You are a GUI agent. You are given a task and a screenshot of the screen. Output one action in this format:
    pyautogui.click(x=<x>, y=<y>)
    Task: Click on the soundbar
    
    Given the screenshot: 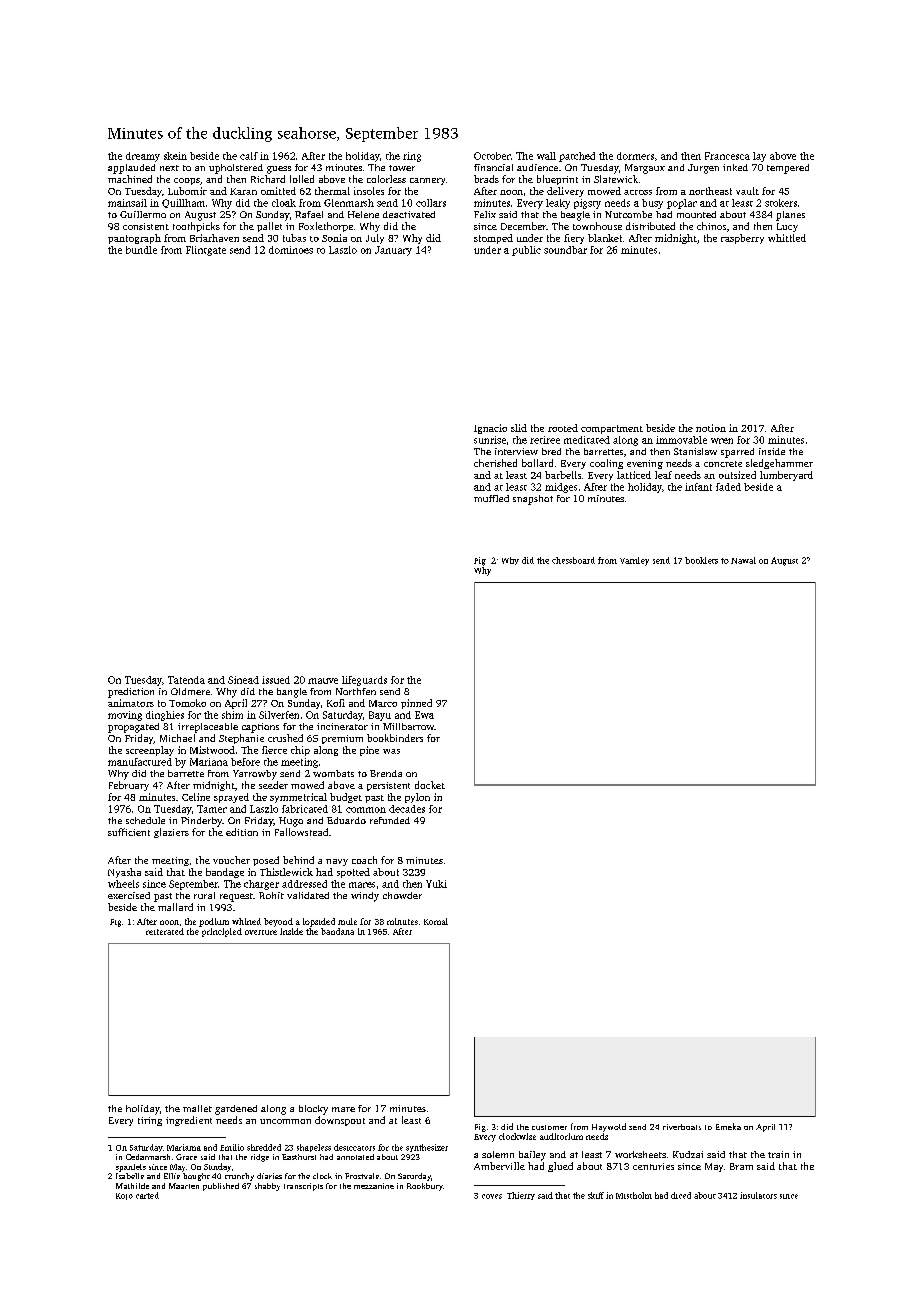 What is the action you would take?
    pyautogui.click(x=565, y=250)
